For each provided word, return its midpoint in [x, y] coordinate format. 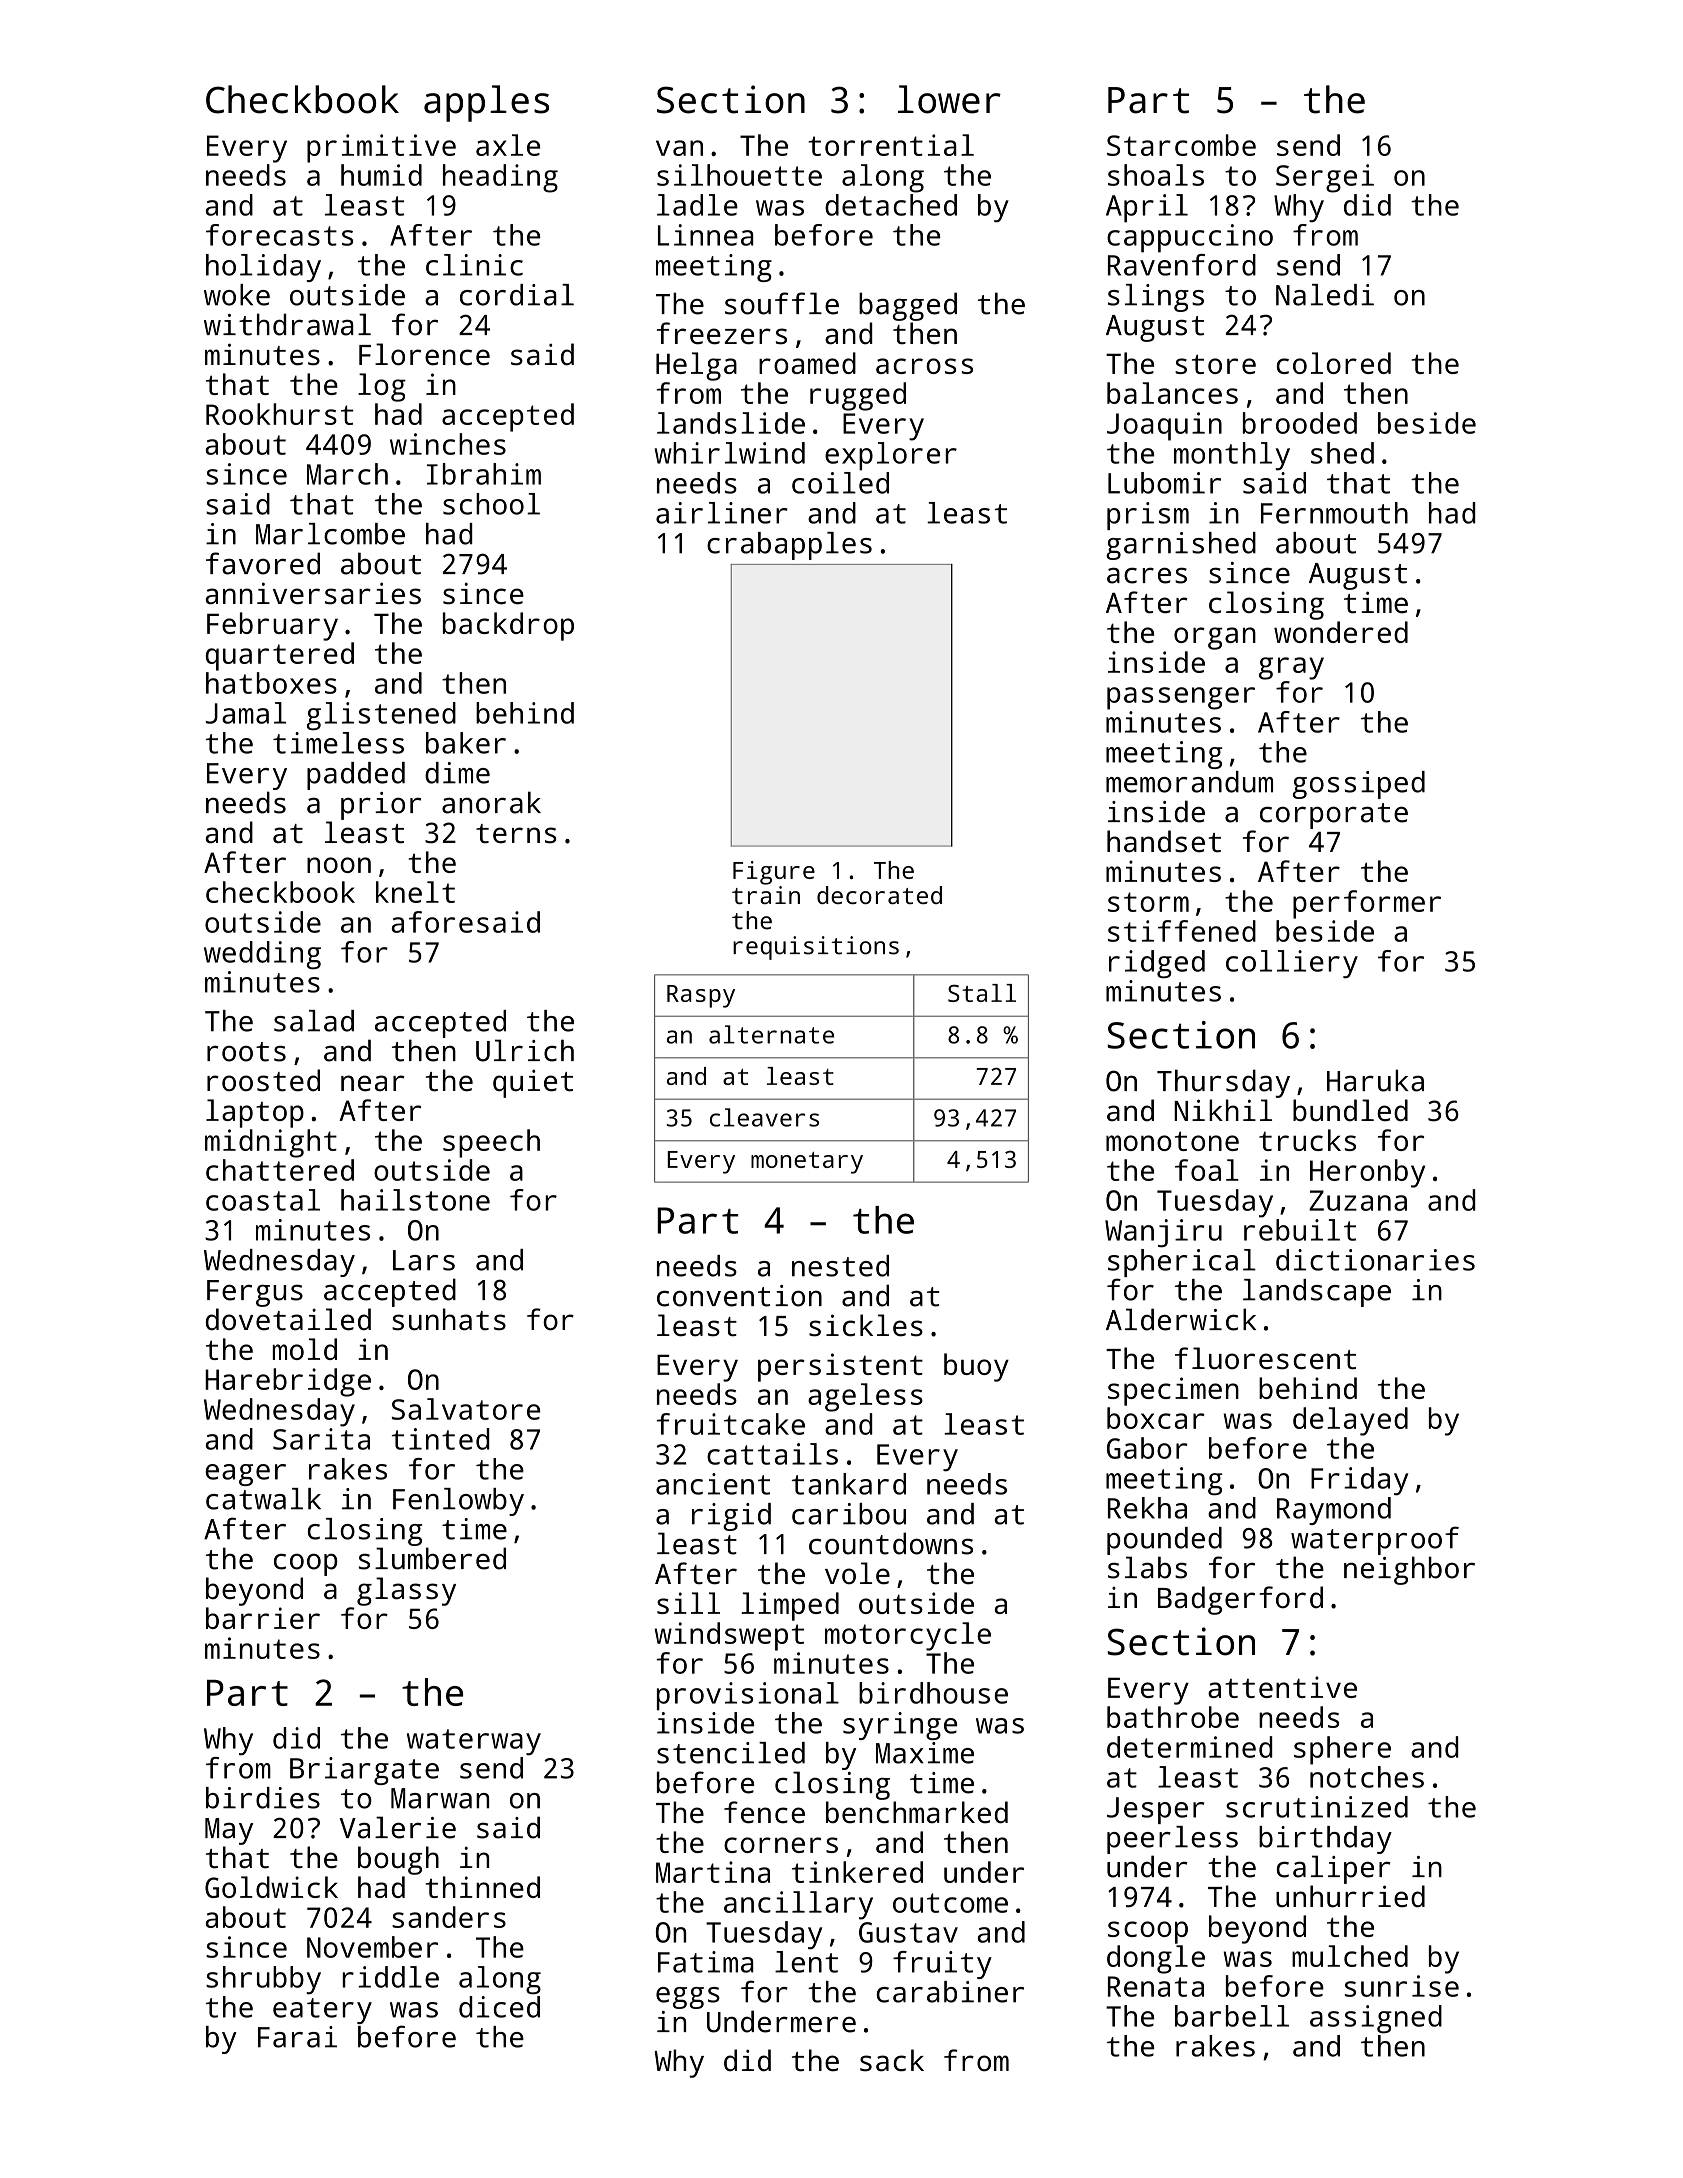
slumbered [432, 1558]
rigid [731, 1517]
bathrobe [1173, 1717]
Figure [774, 873]
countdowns [891, 1543]
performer [1367, 904]
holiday [263, 268]
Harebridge [288, 1382]
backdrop [508, 626]
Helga [696, 366]
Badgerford [1240, 1600]
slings [1156, 298]
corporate [1334, 816]
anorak [491, 802]
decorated [879, 895]
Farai [297, 2037]
